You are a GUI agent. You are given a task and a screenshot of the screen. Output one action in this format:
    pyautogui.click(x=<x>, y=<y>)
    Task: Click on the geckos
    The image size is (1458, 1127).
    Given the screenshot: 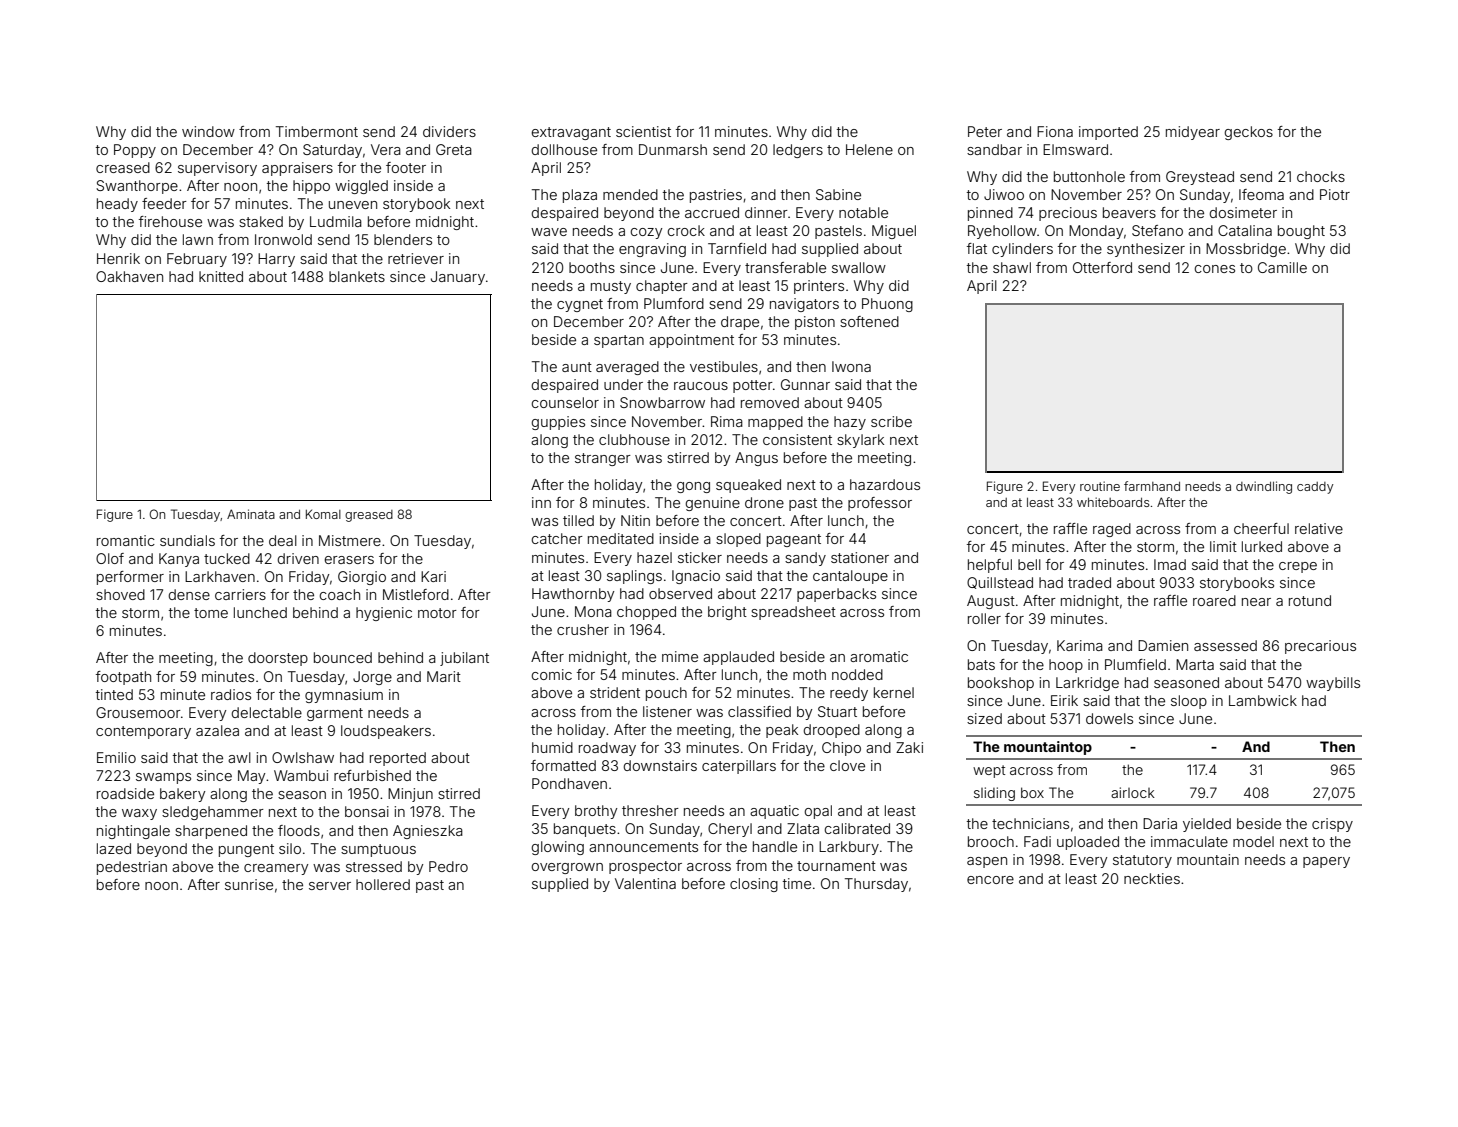 What is the action you would take?
    pyautogui.click(x=1248, y=133)
